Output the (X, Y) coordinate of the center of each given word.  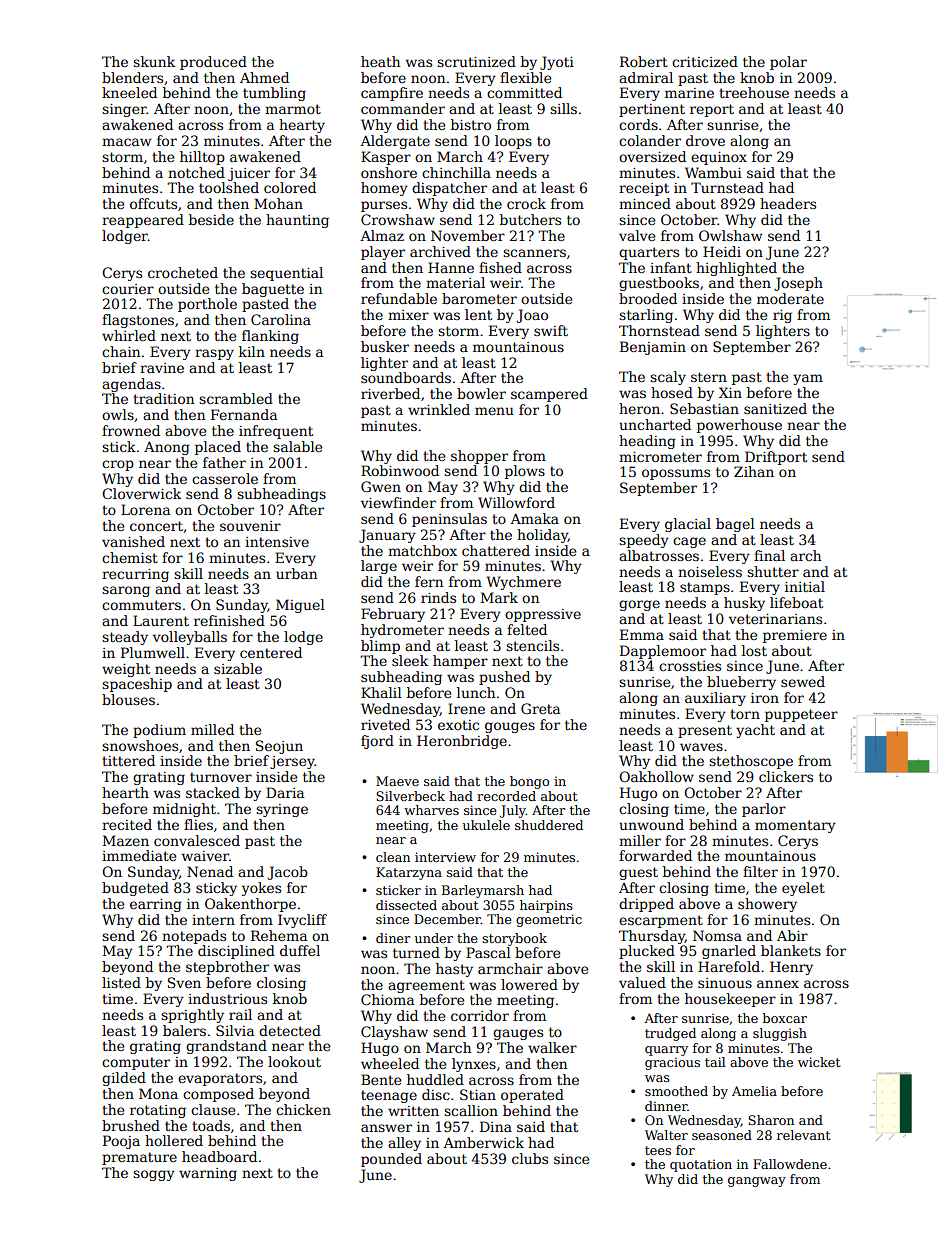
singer (124, 110)
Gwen (381, 486)
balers (184, 1030)
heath (380, 61)
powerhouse (739, 426)
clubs (530, 1158)
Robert (644, 61)
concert (156, 526)
